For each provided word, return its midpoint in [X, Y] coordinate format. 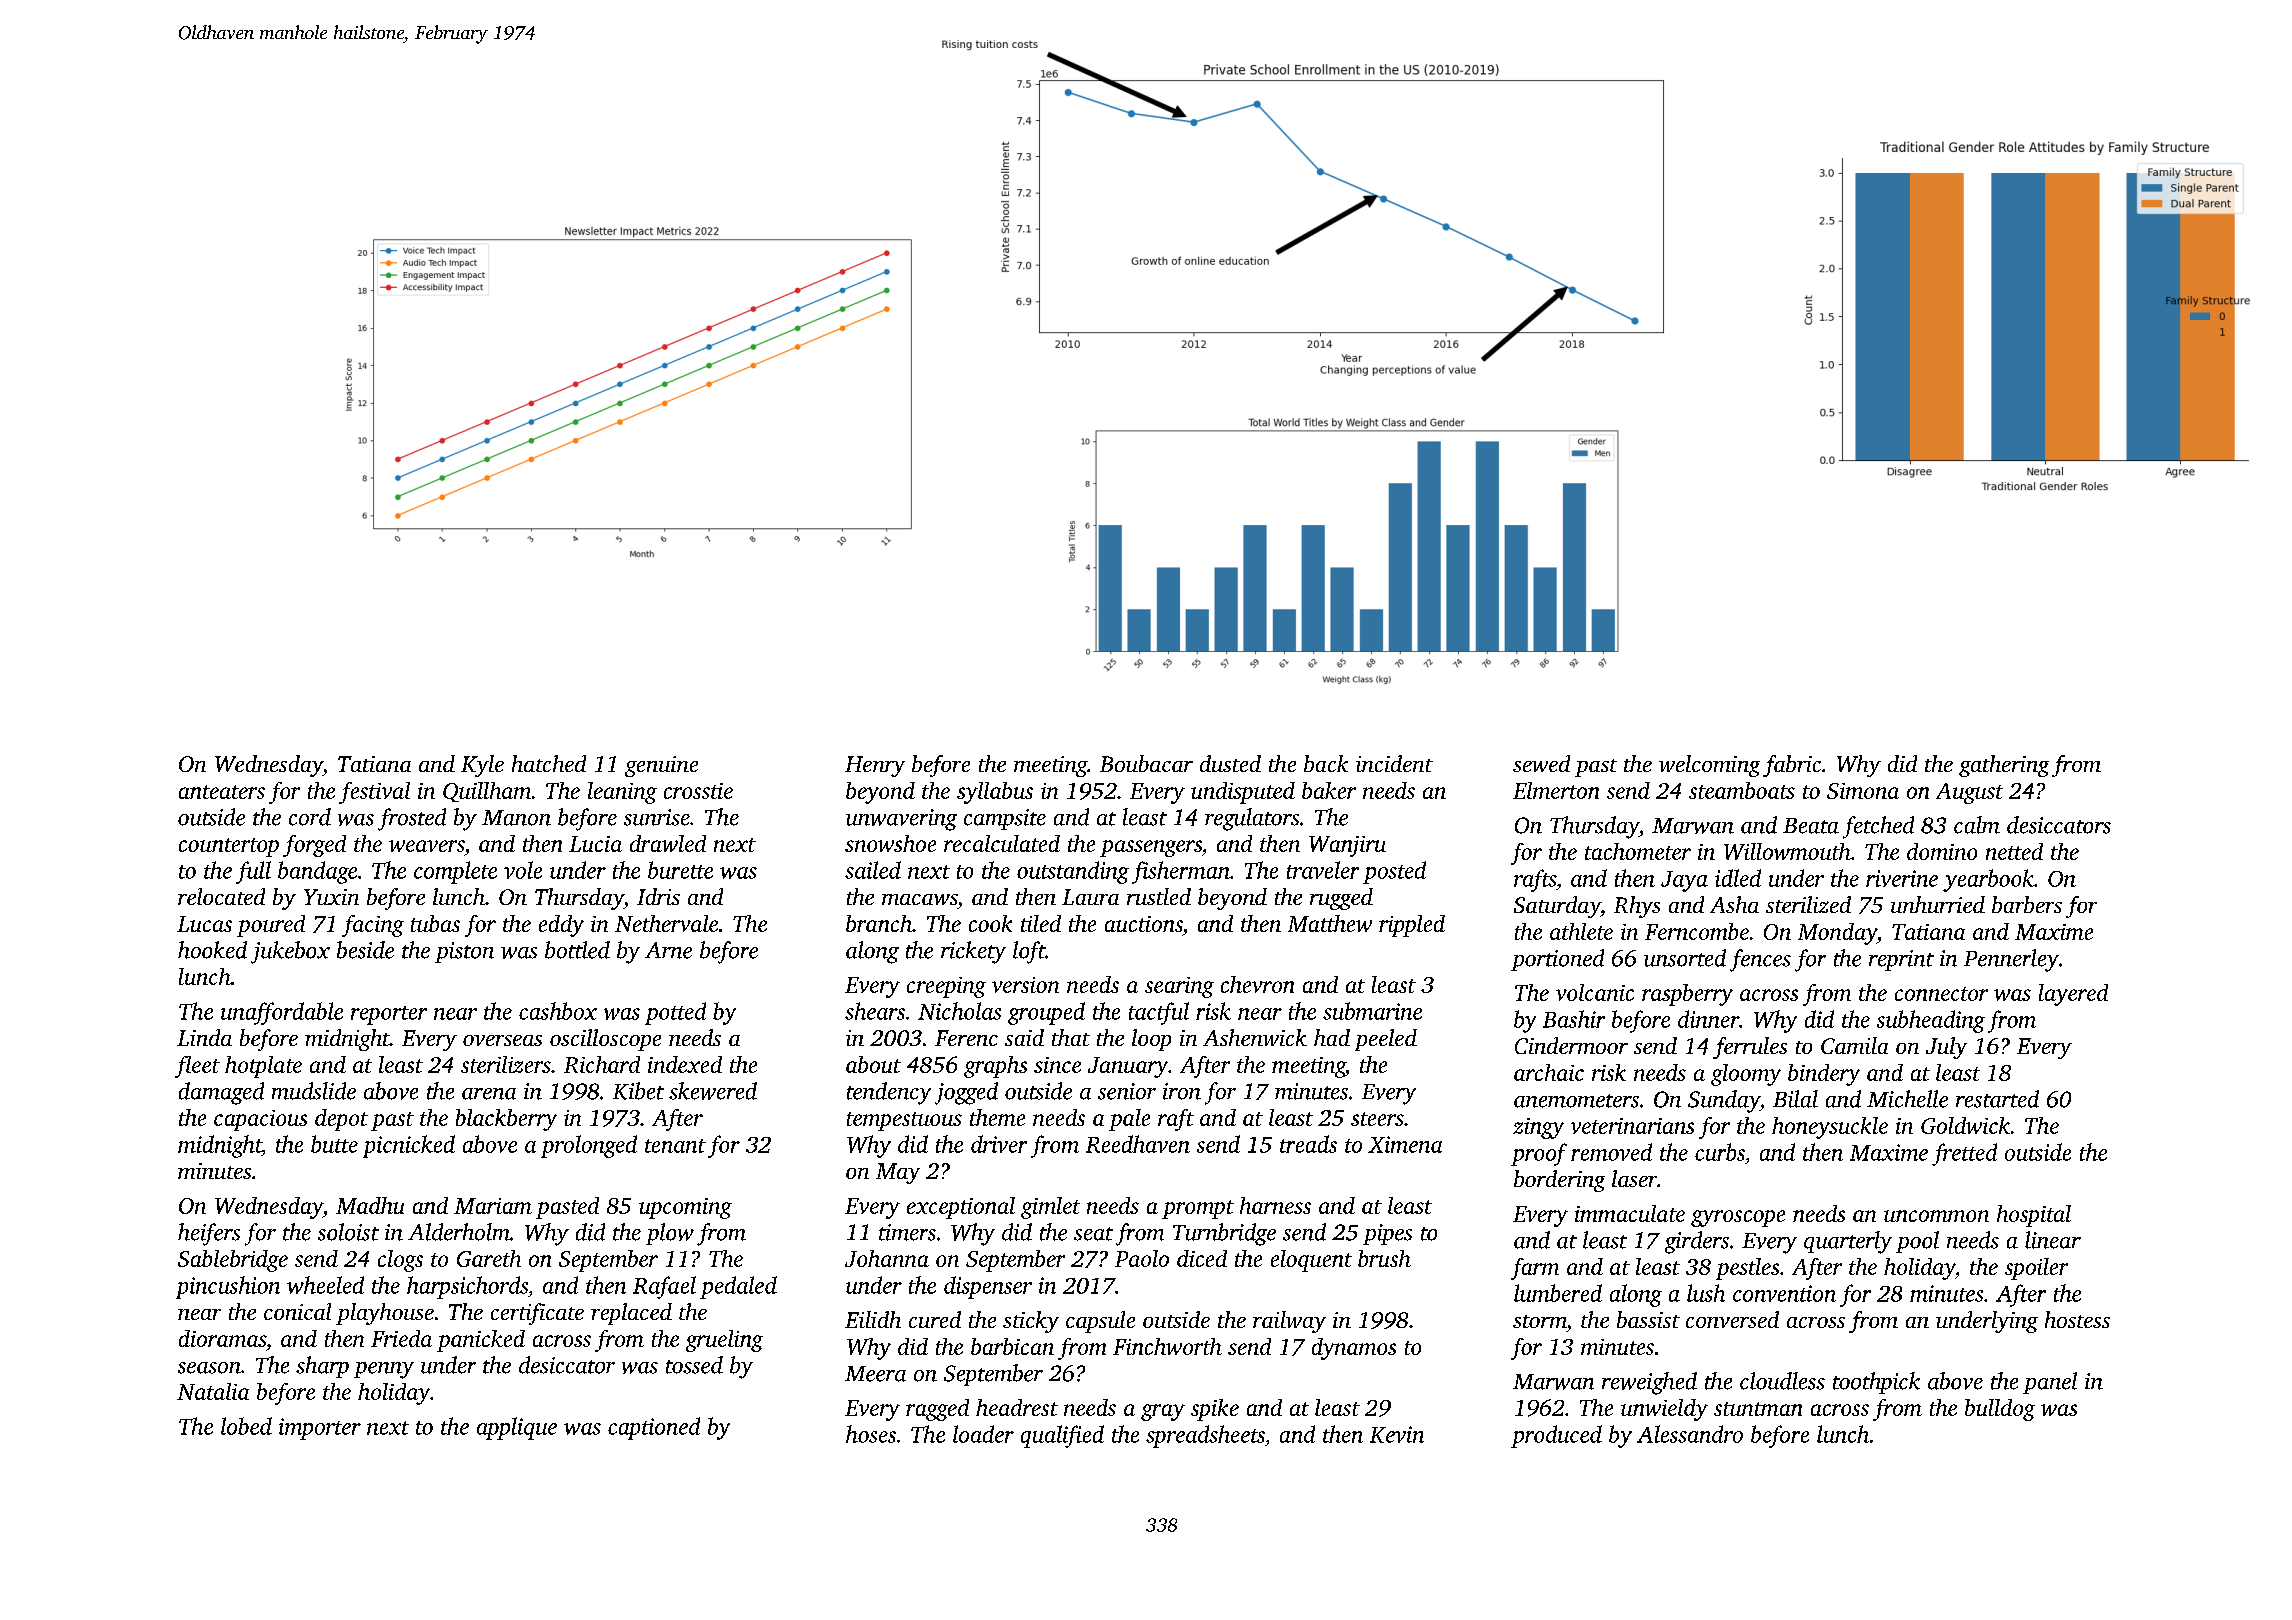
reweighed [1649, 1383]
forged [314, 846]
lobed [246, 1426]
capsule [1100, 1322]
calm [1977, 825]
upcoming [685, 1208]
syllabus [995, 793]
